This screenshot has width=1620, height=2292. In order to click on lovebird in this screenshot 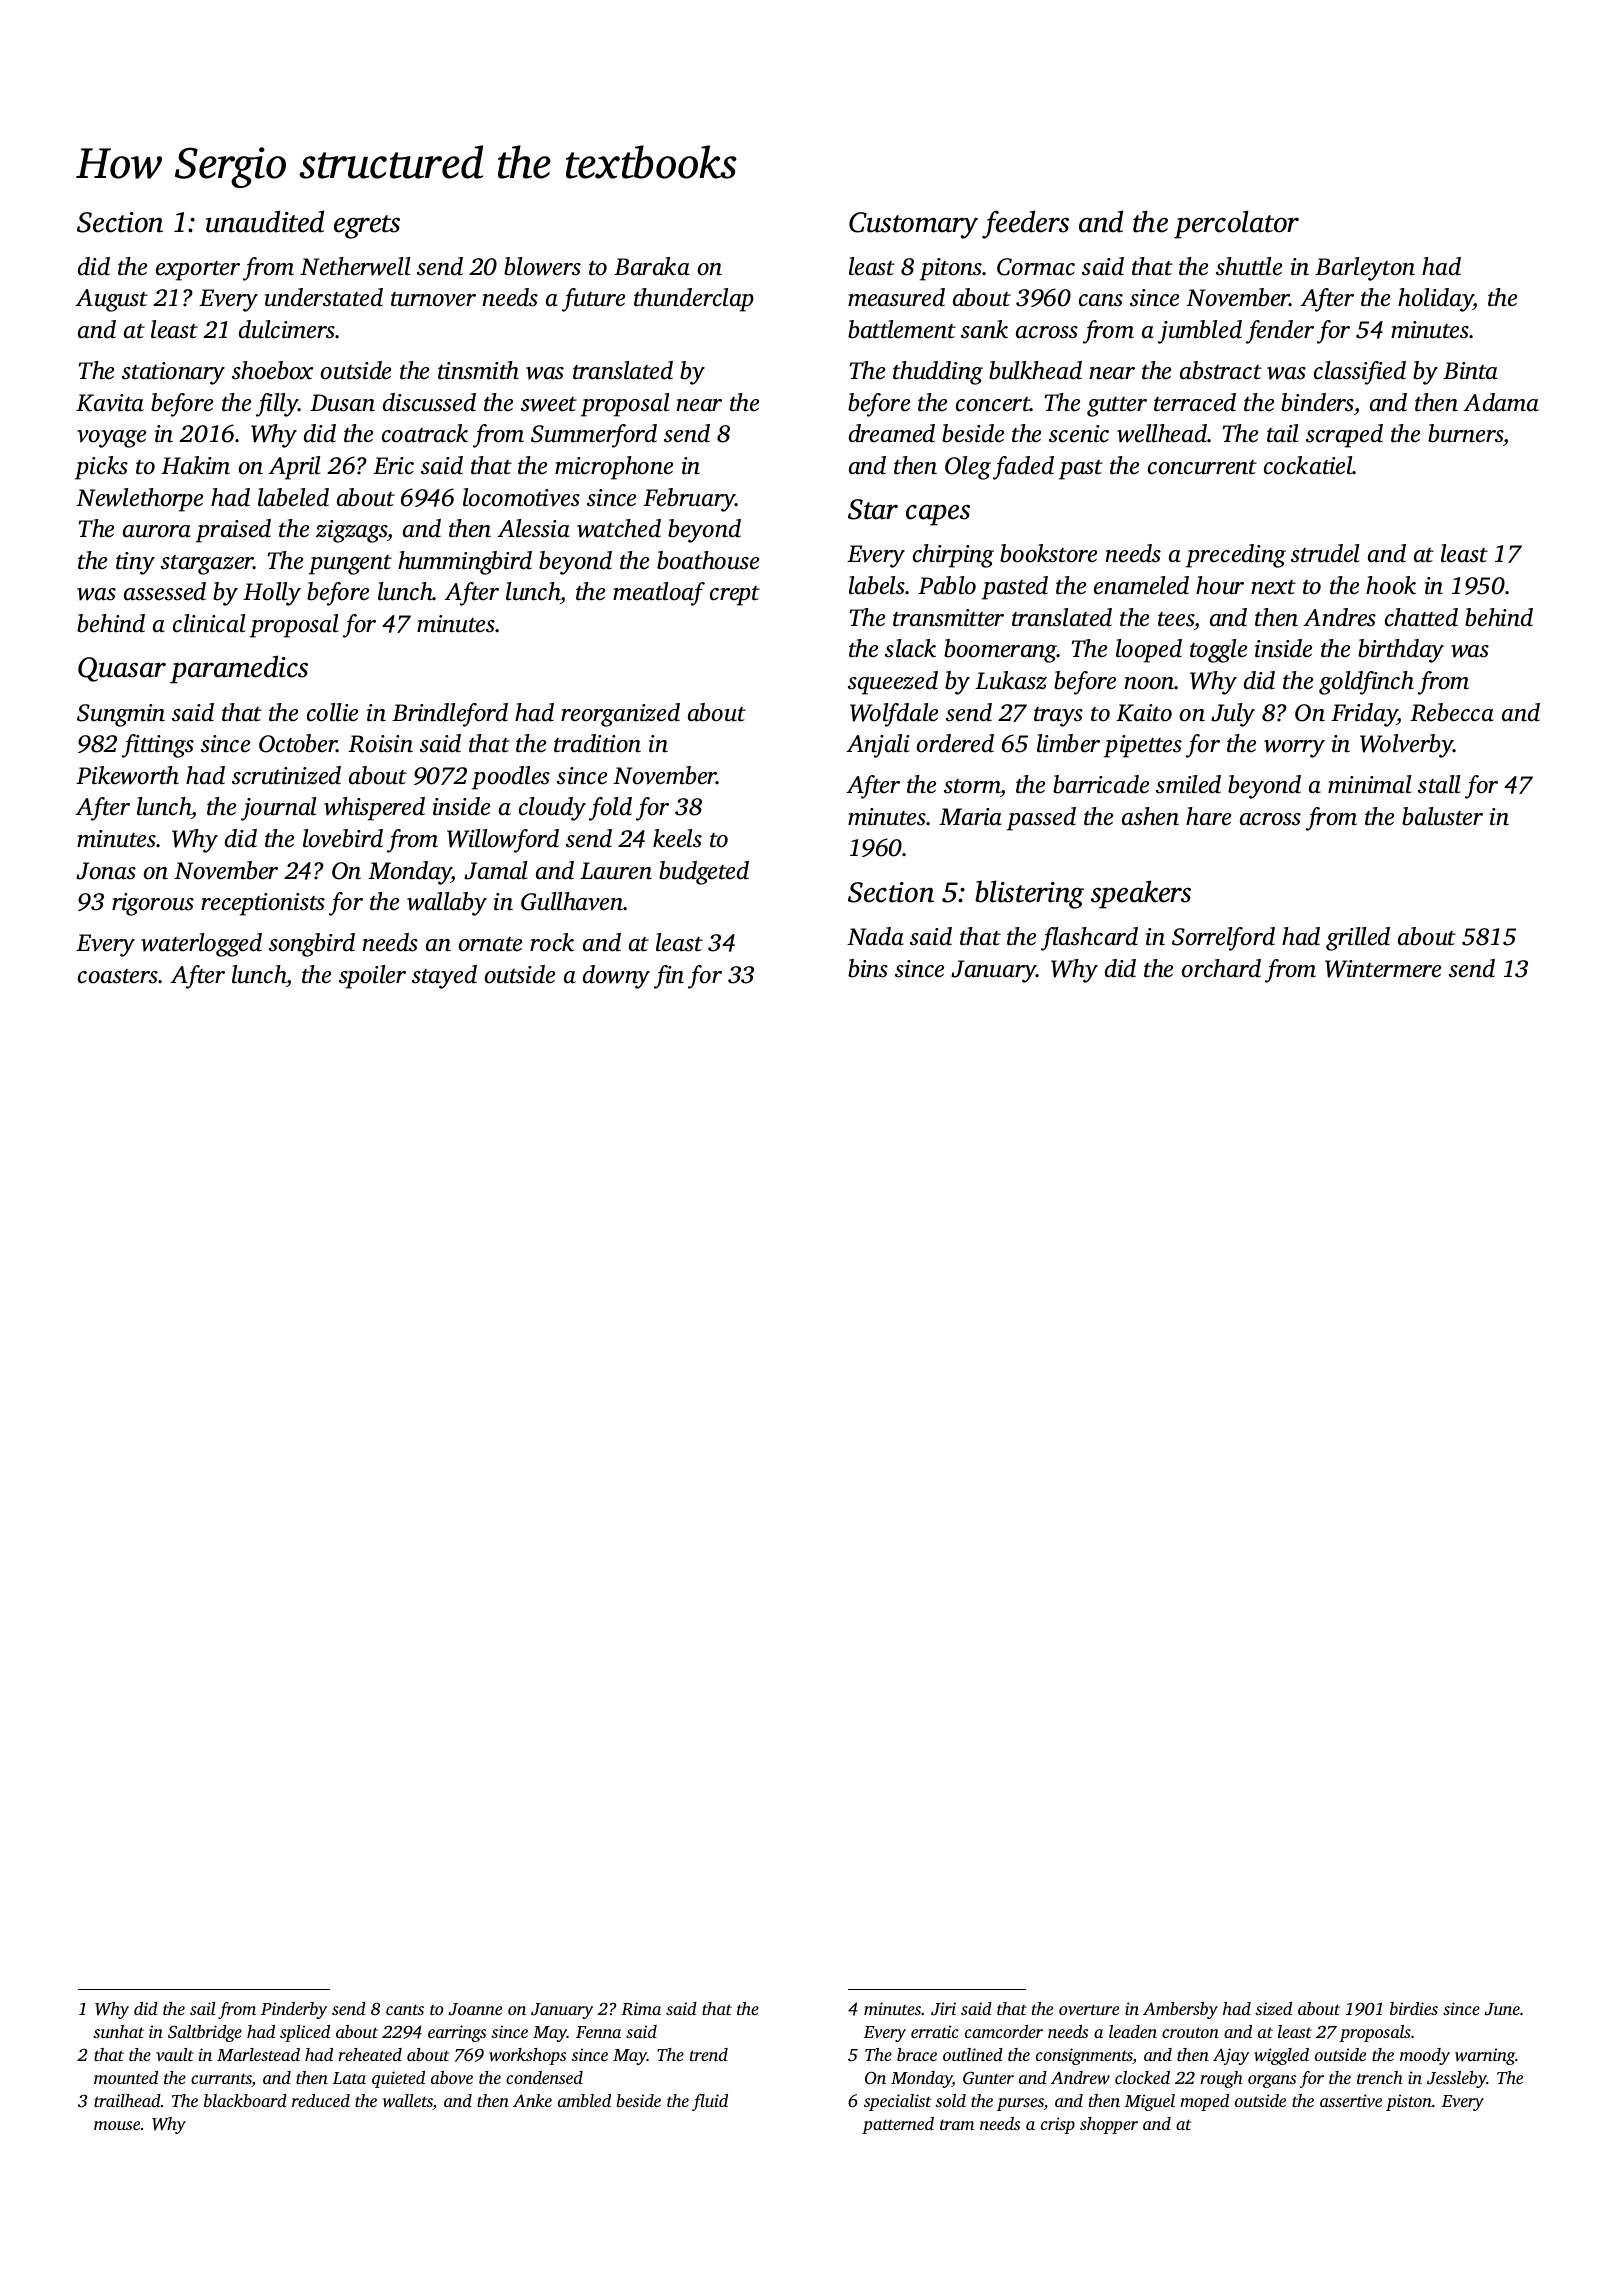, I will do `click(343, 838)`.
